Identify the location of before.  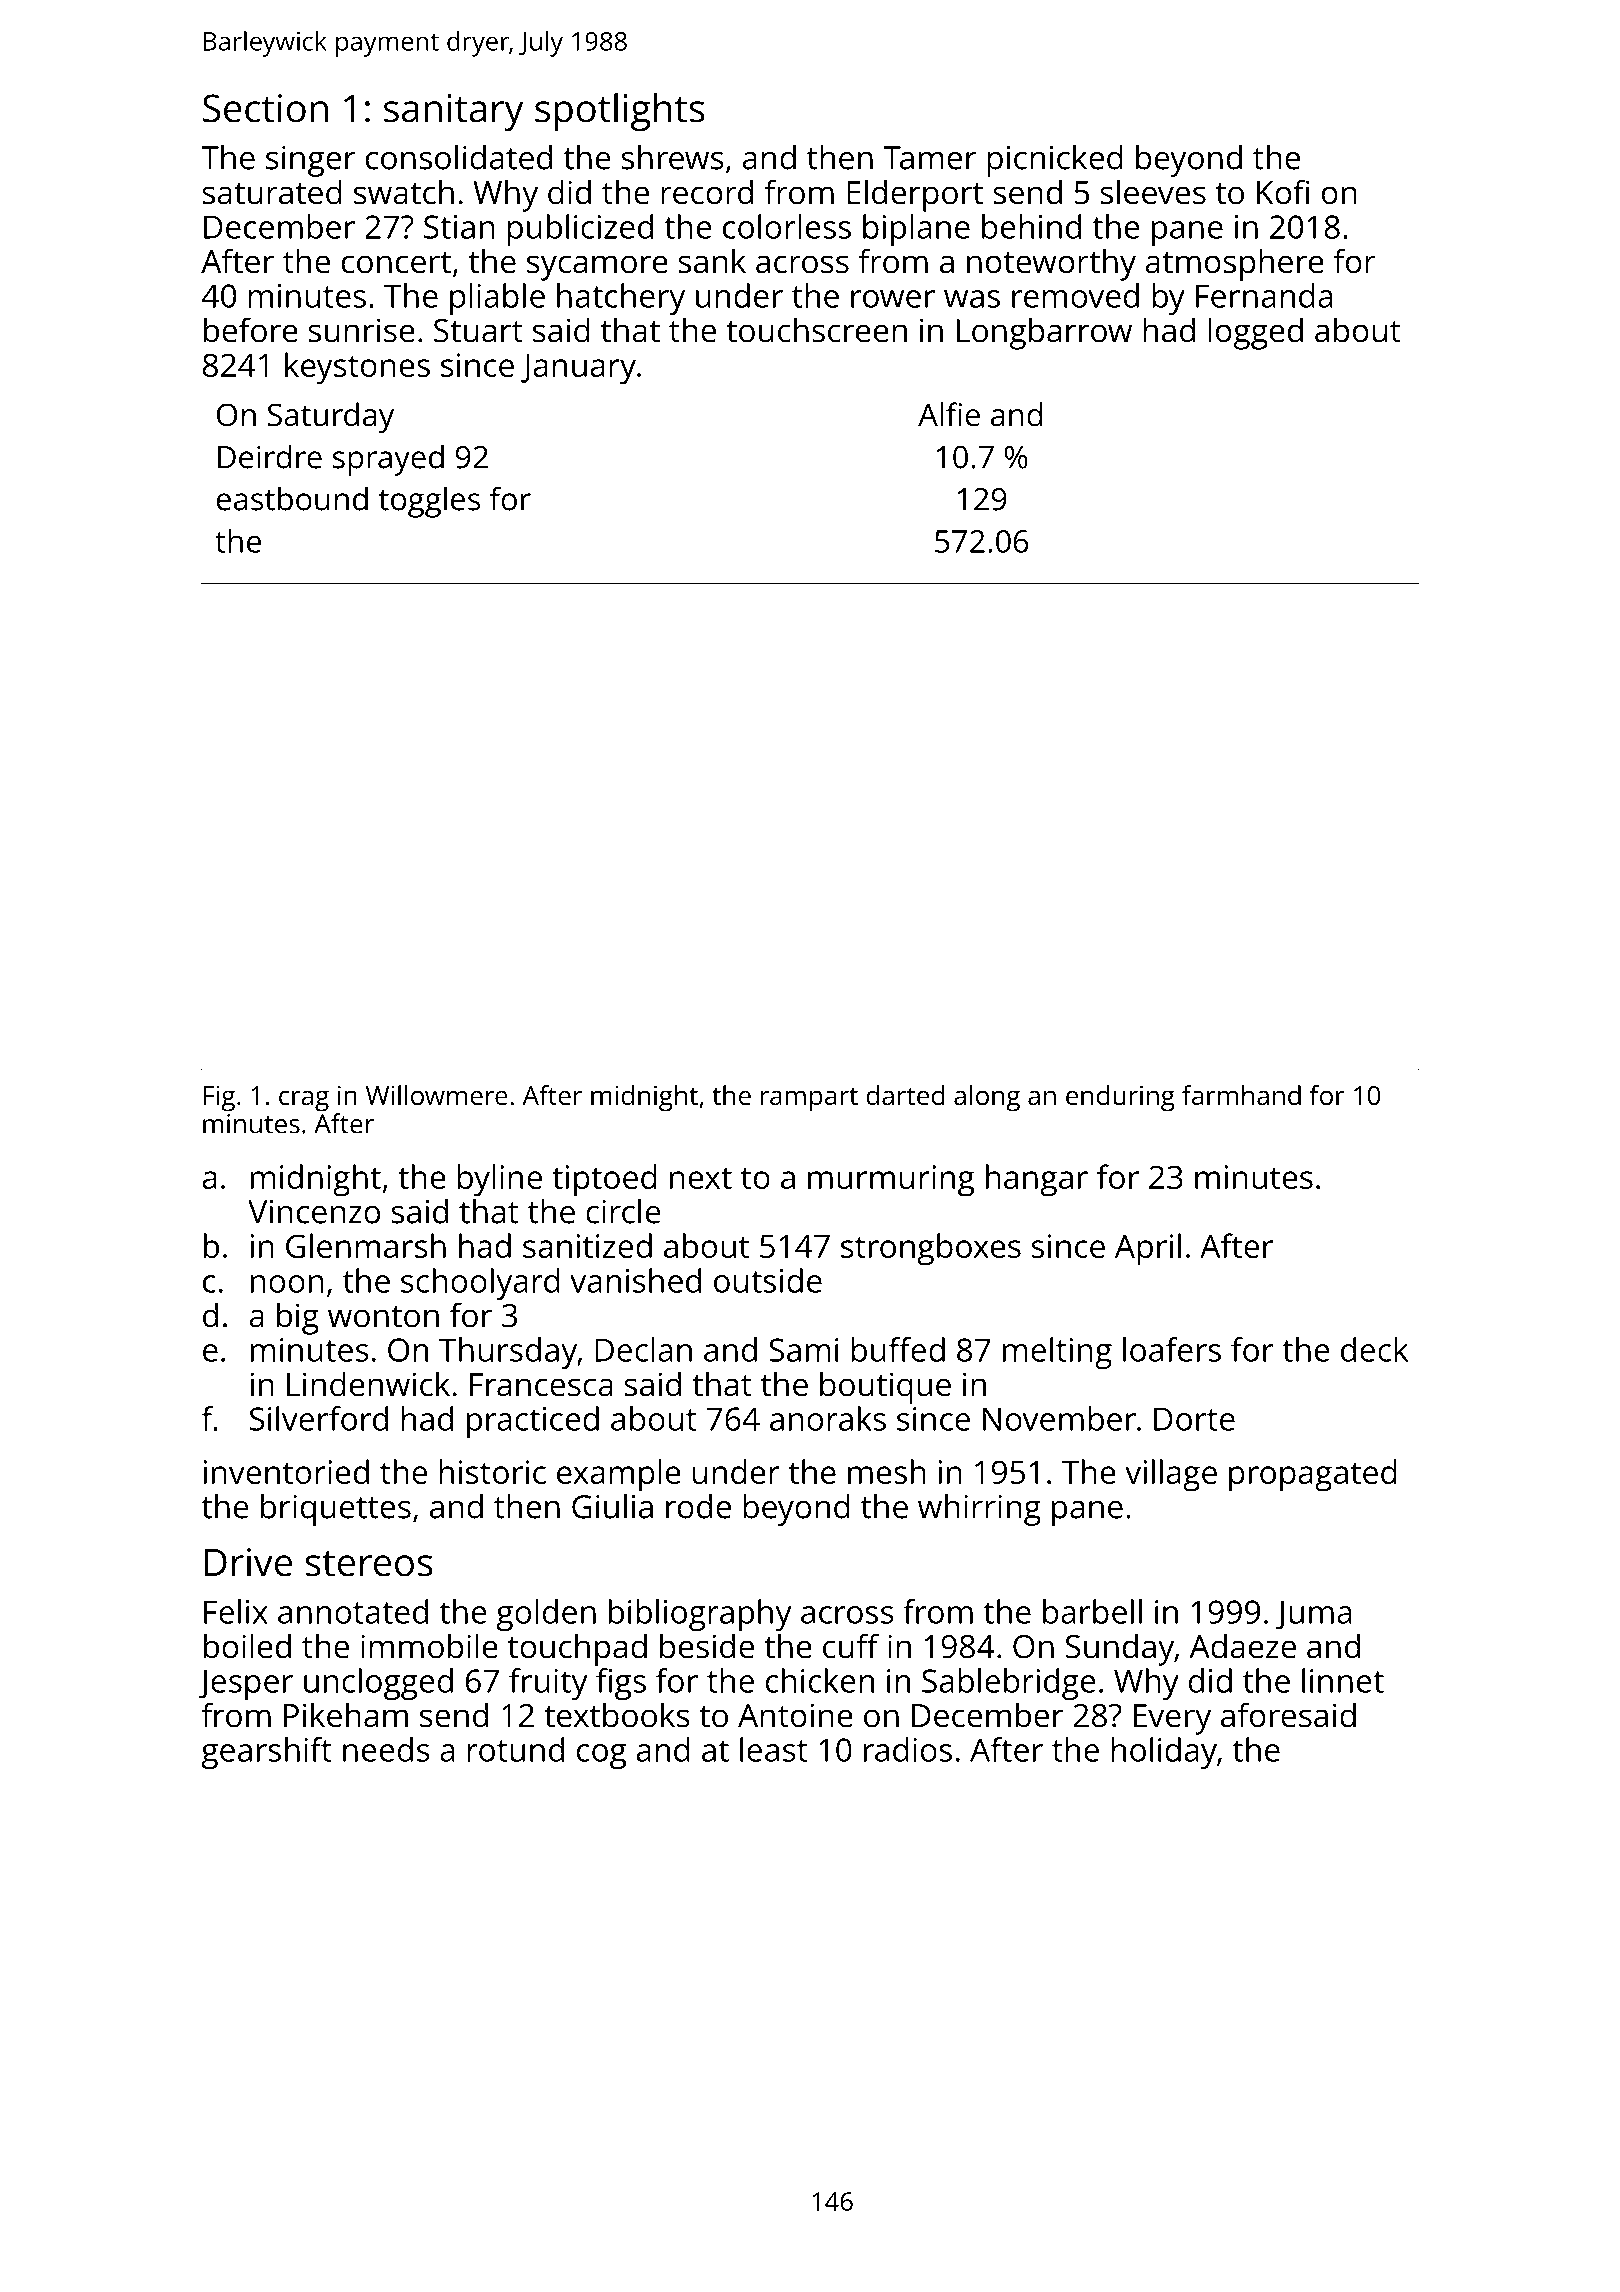
(251, 330).
